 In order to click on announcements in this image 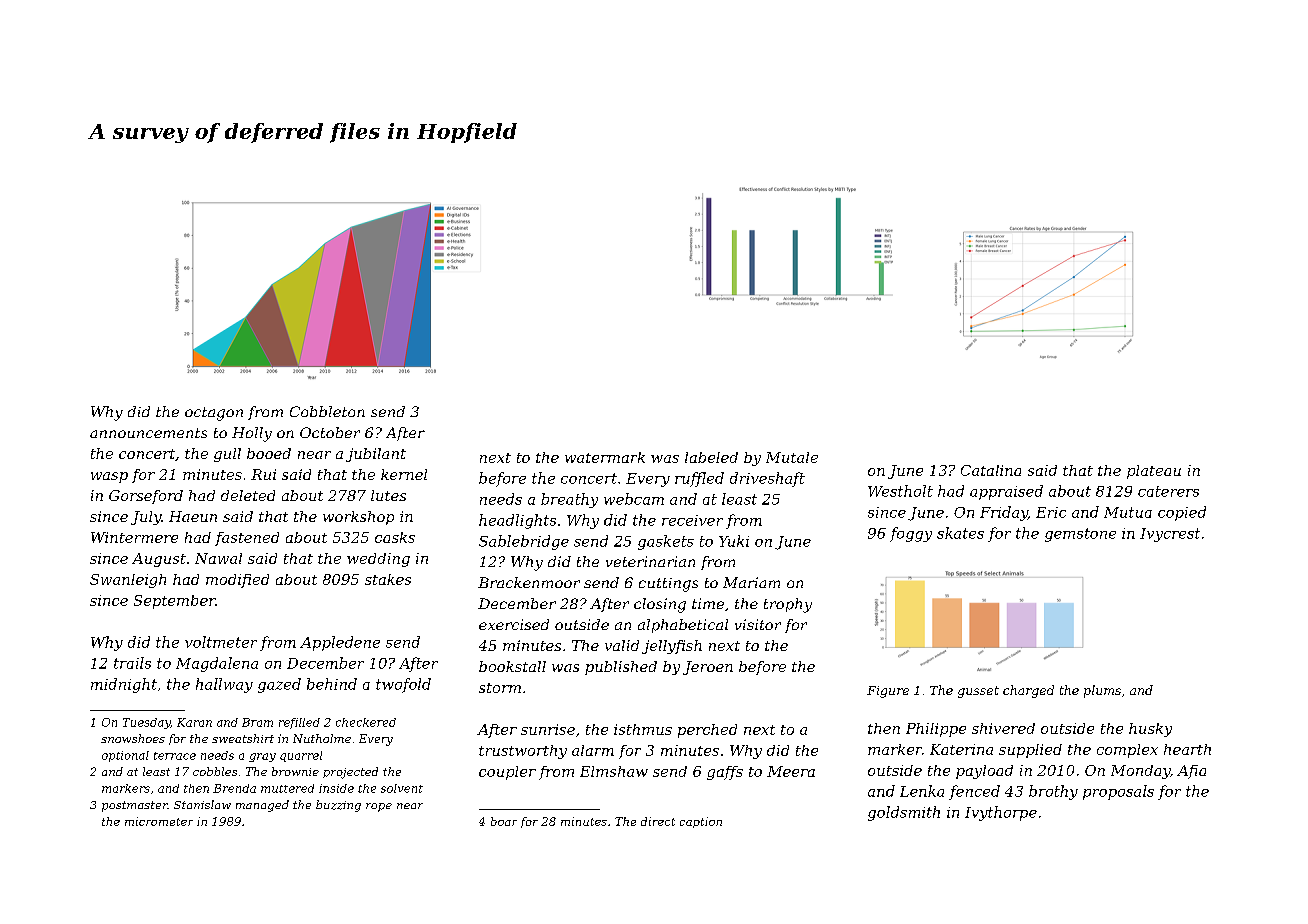, I will do `click(148, 433)`.
